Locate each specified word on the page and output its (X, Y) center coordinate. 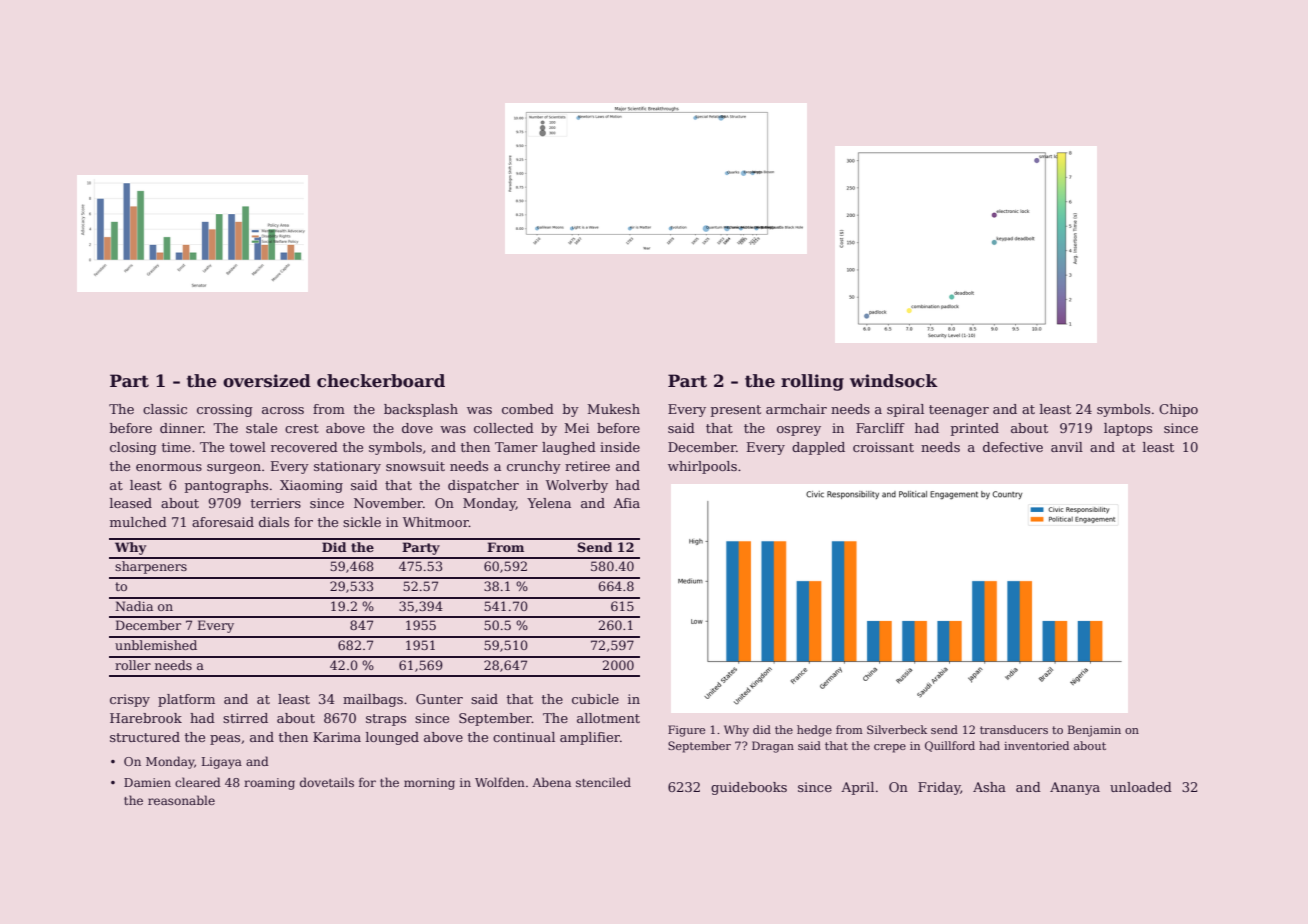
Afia (626, 503)
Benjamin (1094, 731)
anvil (1067, 447)
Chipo (1178, 410)
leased (131, 503)
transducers (1014, 729)
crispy (130, 700)
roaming (269, 784)
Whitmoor (436, 522)
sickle (362, 522)
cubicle (595, 699)
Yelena (549, 503)
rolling (812, 382)
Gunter (439, 699)
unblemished (156, 645)
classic (165, 409)
